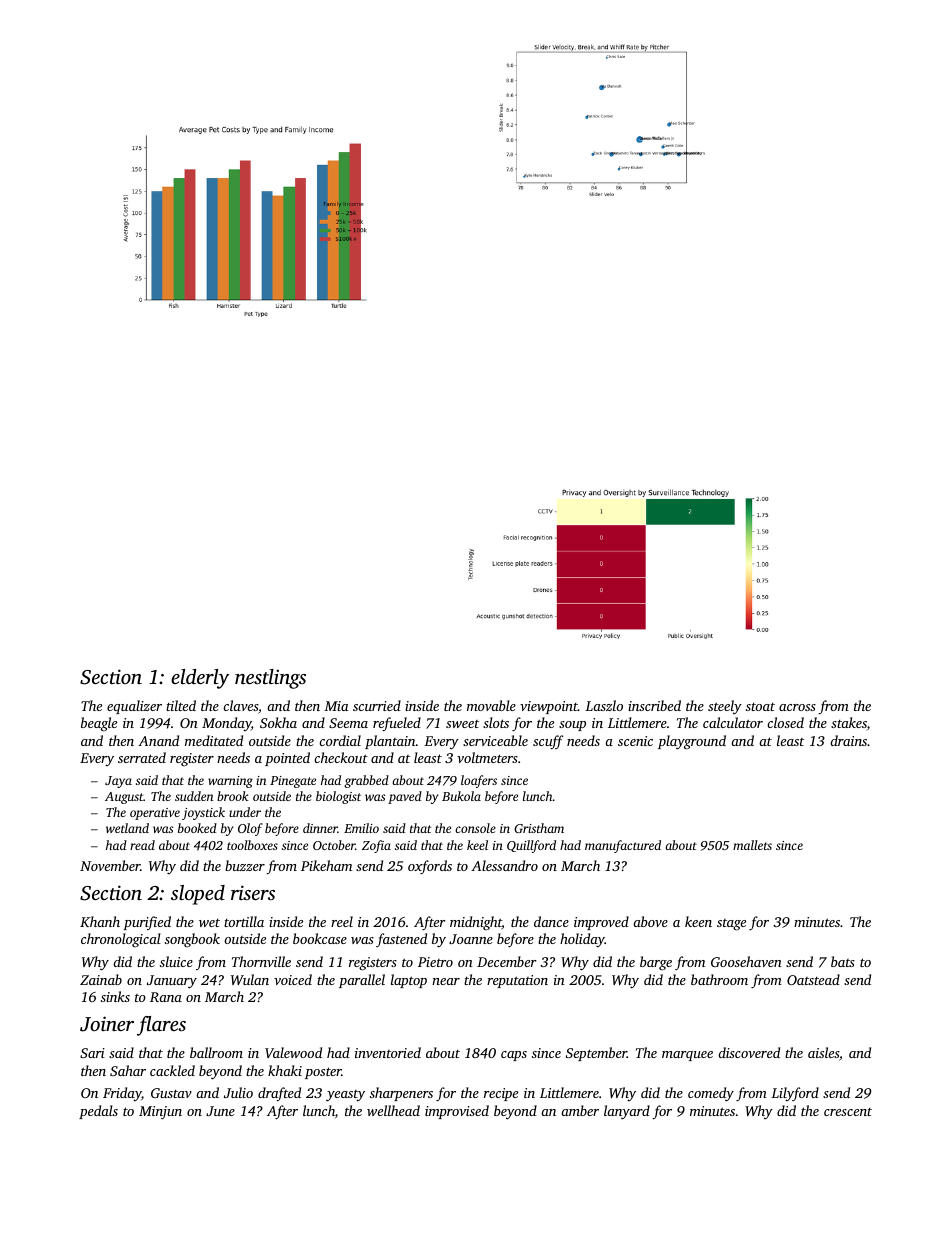  I want to click on nestlings, so click(270, 679).
